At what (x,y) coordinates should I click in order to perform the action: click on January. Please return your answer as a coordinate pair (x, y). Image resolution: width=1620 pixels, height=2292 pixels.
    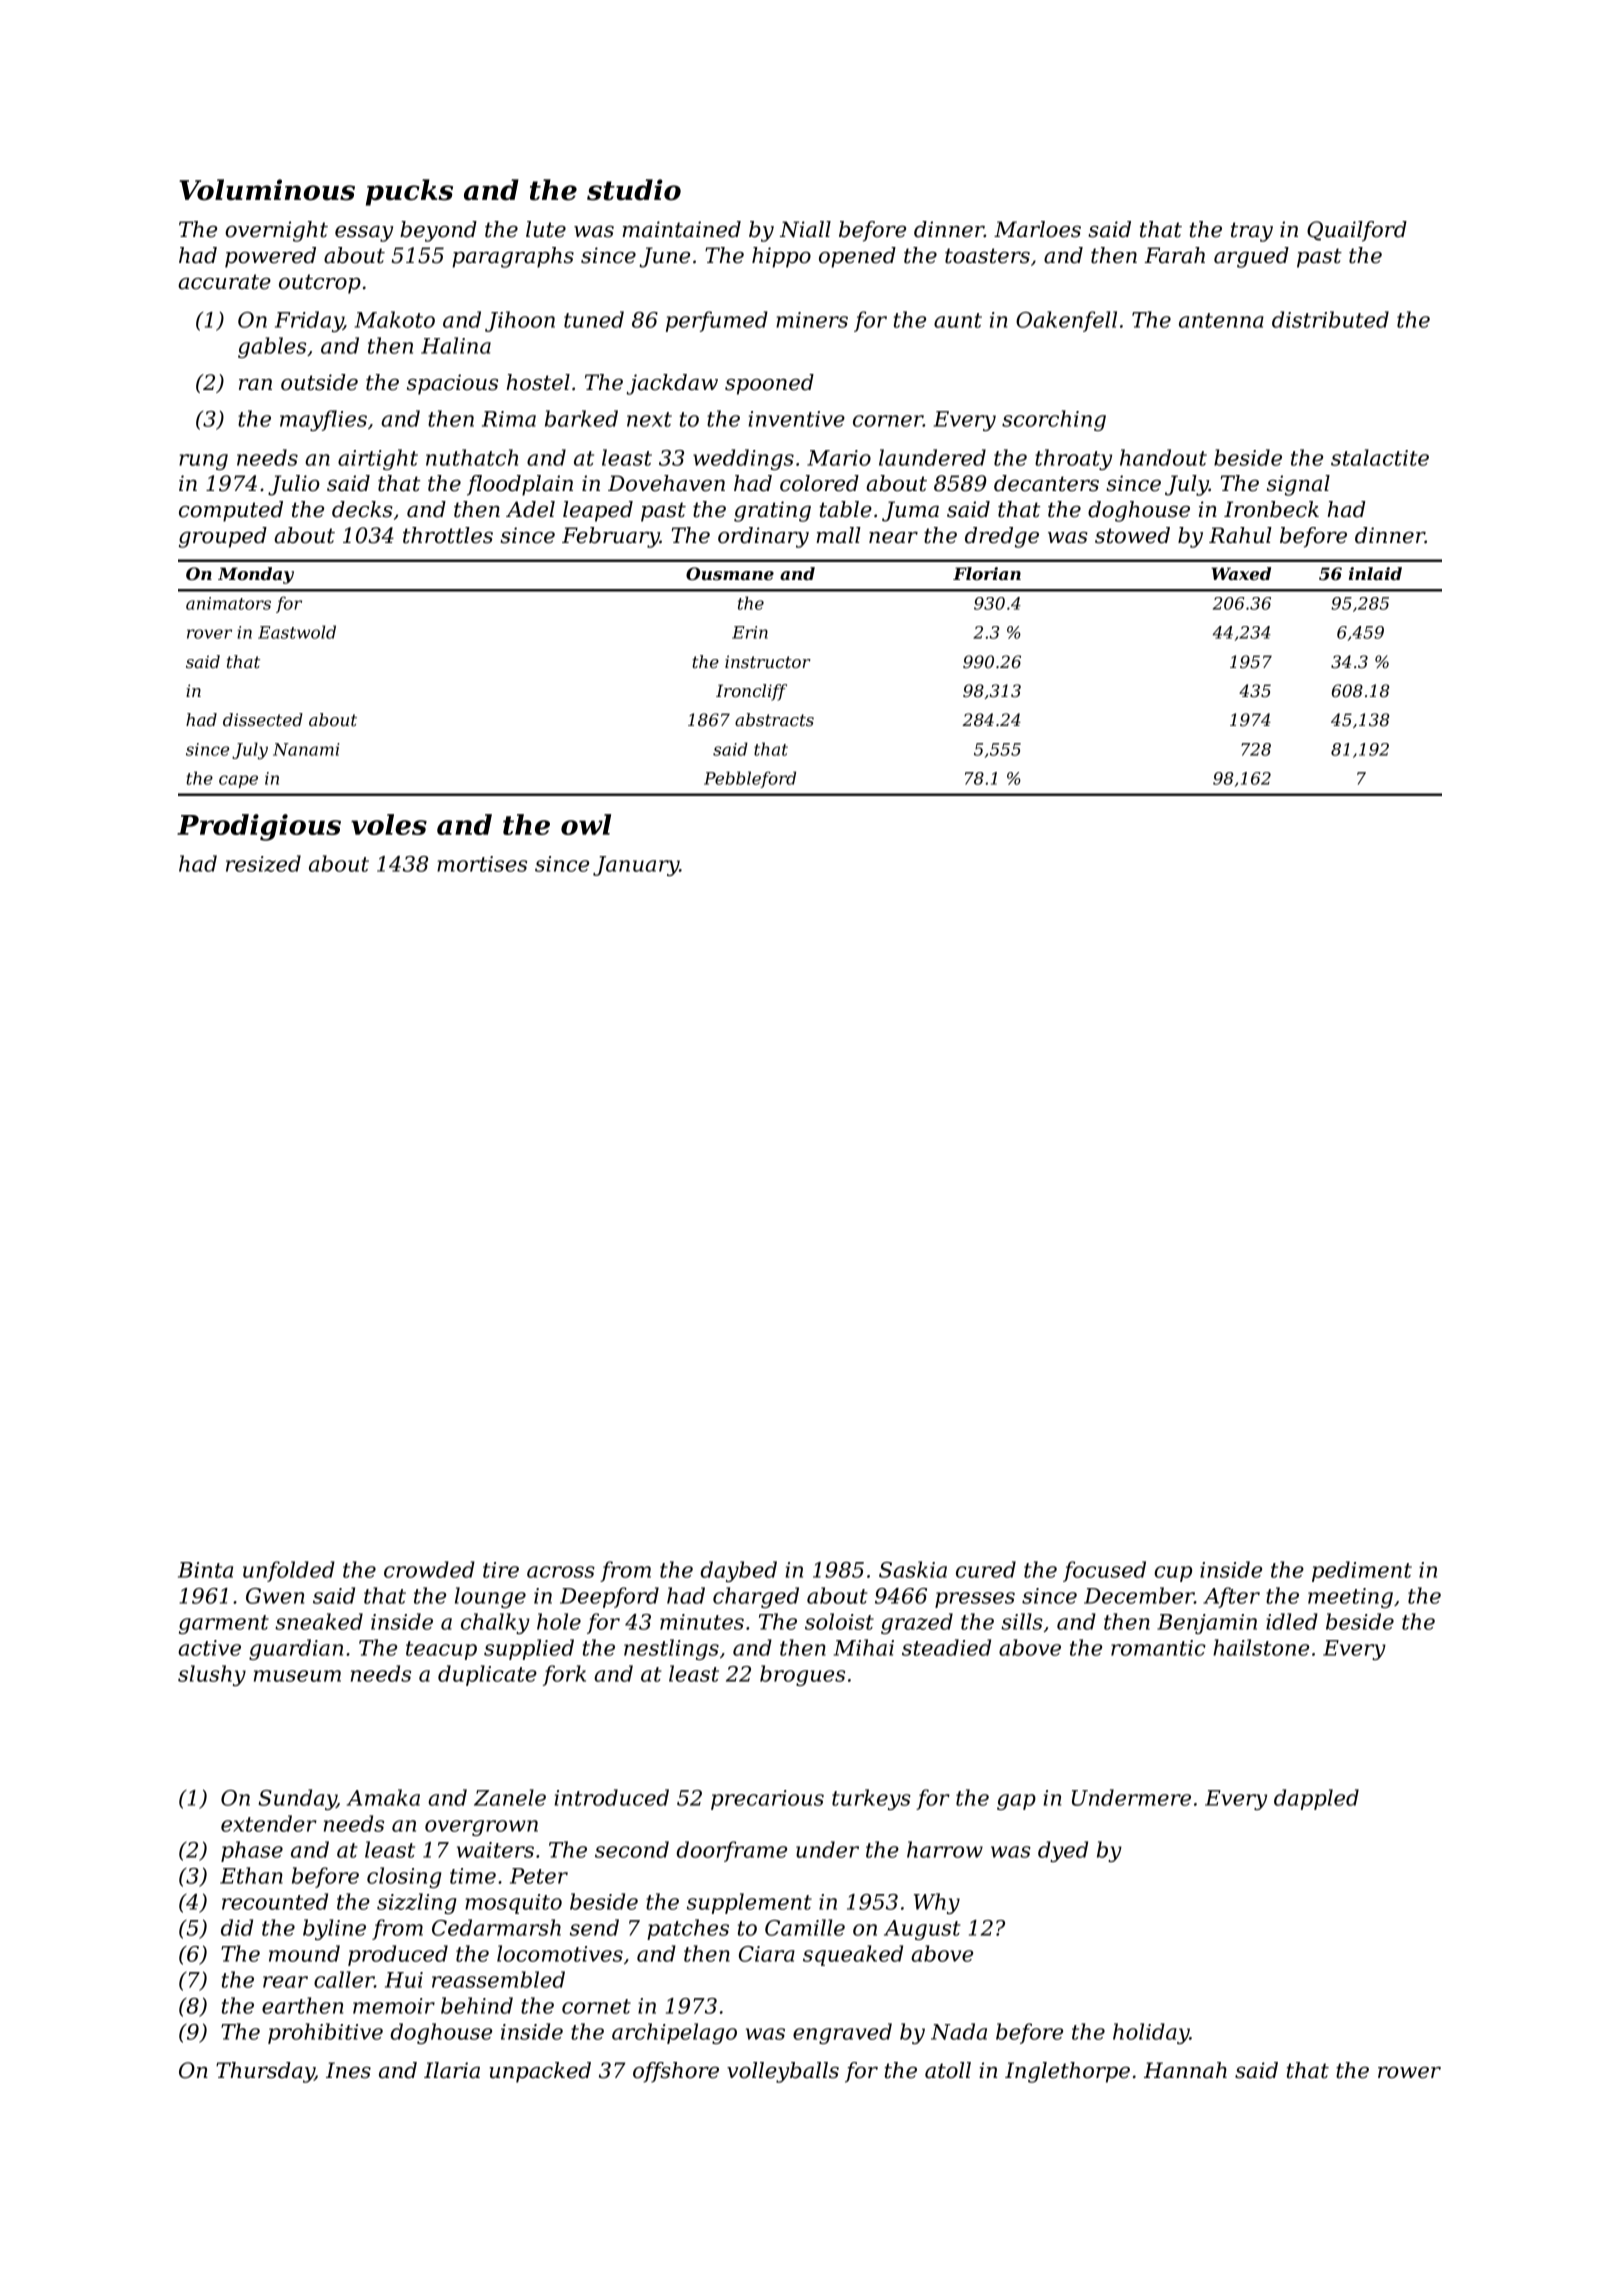
    Looking at the image, I should click on (636, 866).
